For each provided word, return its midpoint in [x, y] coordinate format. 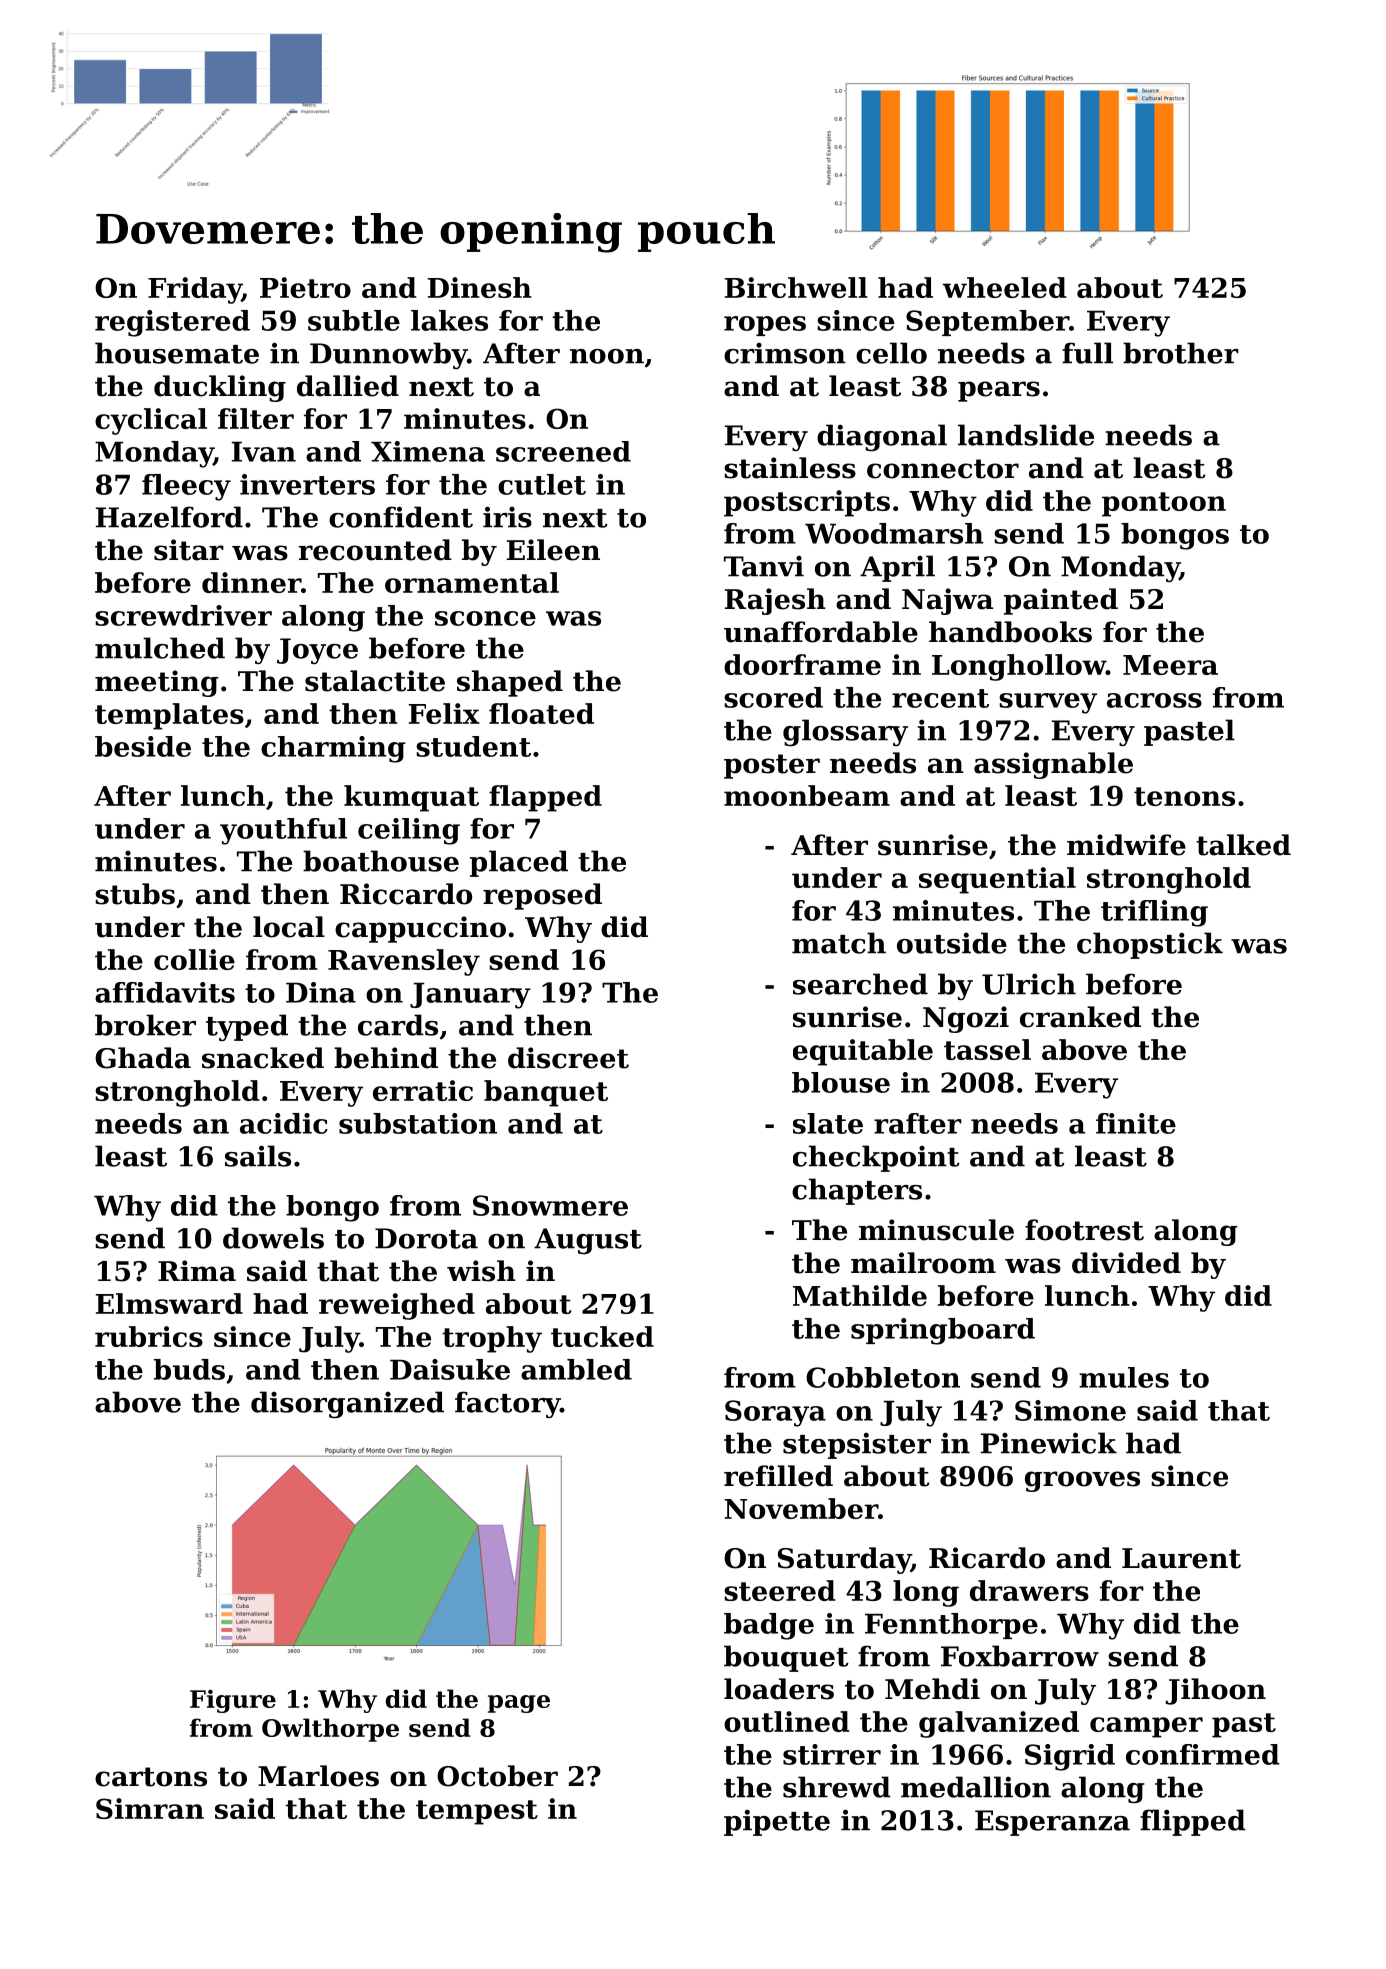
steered [780, 1590]
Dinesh [480, 287]
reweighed [397, 1306]
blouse [841, 1082]
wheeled [1005, 287]
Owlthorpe [330, 1730]
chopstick [1150, 945]
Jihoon [1216, 1691]
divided [1126, 1263]
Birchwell [796, 287]
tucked [602, 1336]
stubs [135, 894]
